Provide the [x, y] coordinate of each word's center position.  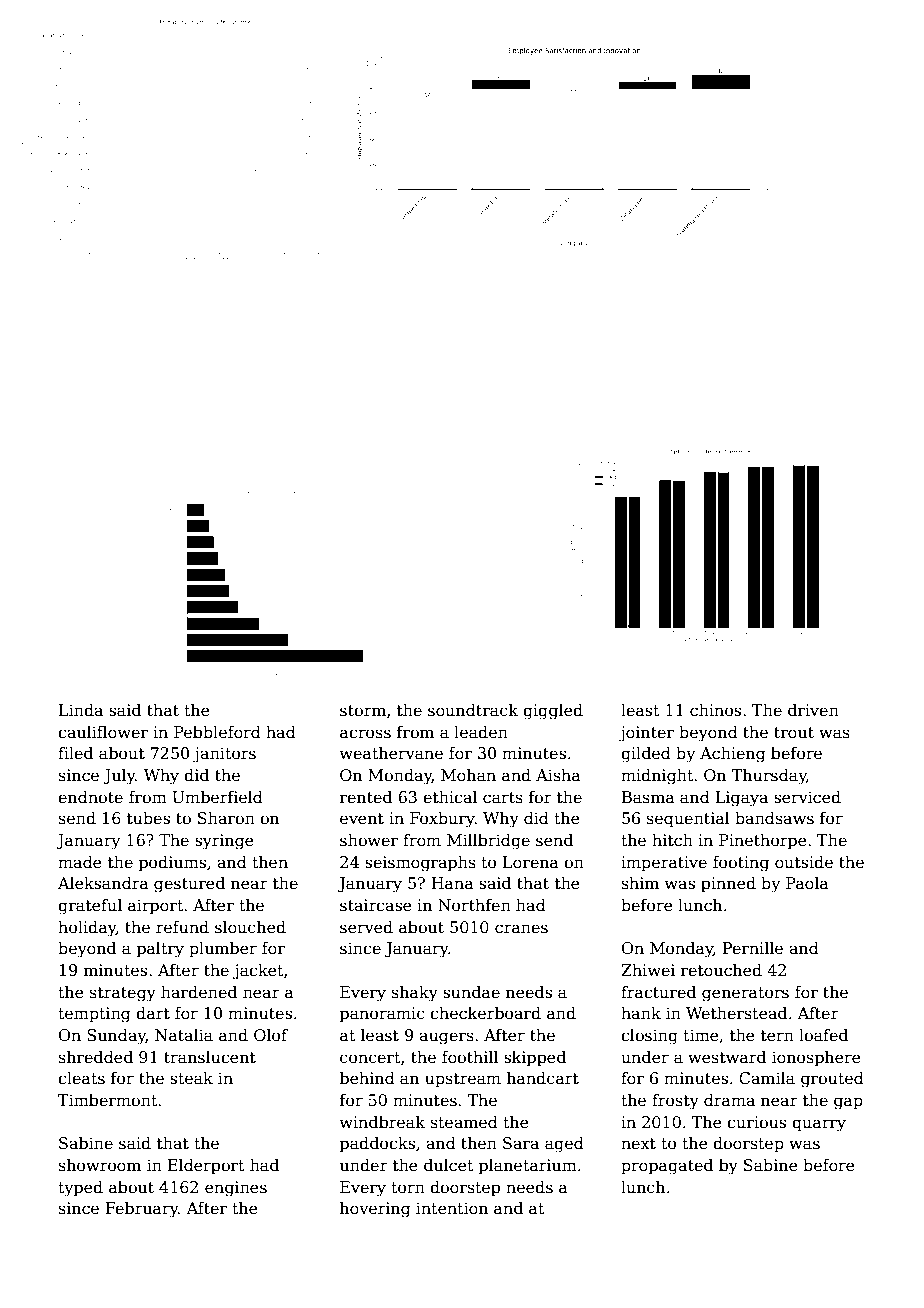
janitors [224, 755]
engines [236, 1189]
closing [649, 1037]
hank [641, 1013]
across [365, 734]
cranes [521, 929]
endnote [90, 797]
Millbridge [488, 842]
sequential [688, 820]
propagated [667, 1167]
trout [794, 733]
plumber [223, 950]
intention [452, 1208]
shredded [96, 1057]
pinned [728, 885]
